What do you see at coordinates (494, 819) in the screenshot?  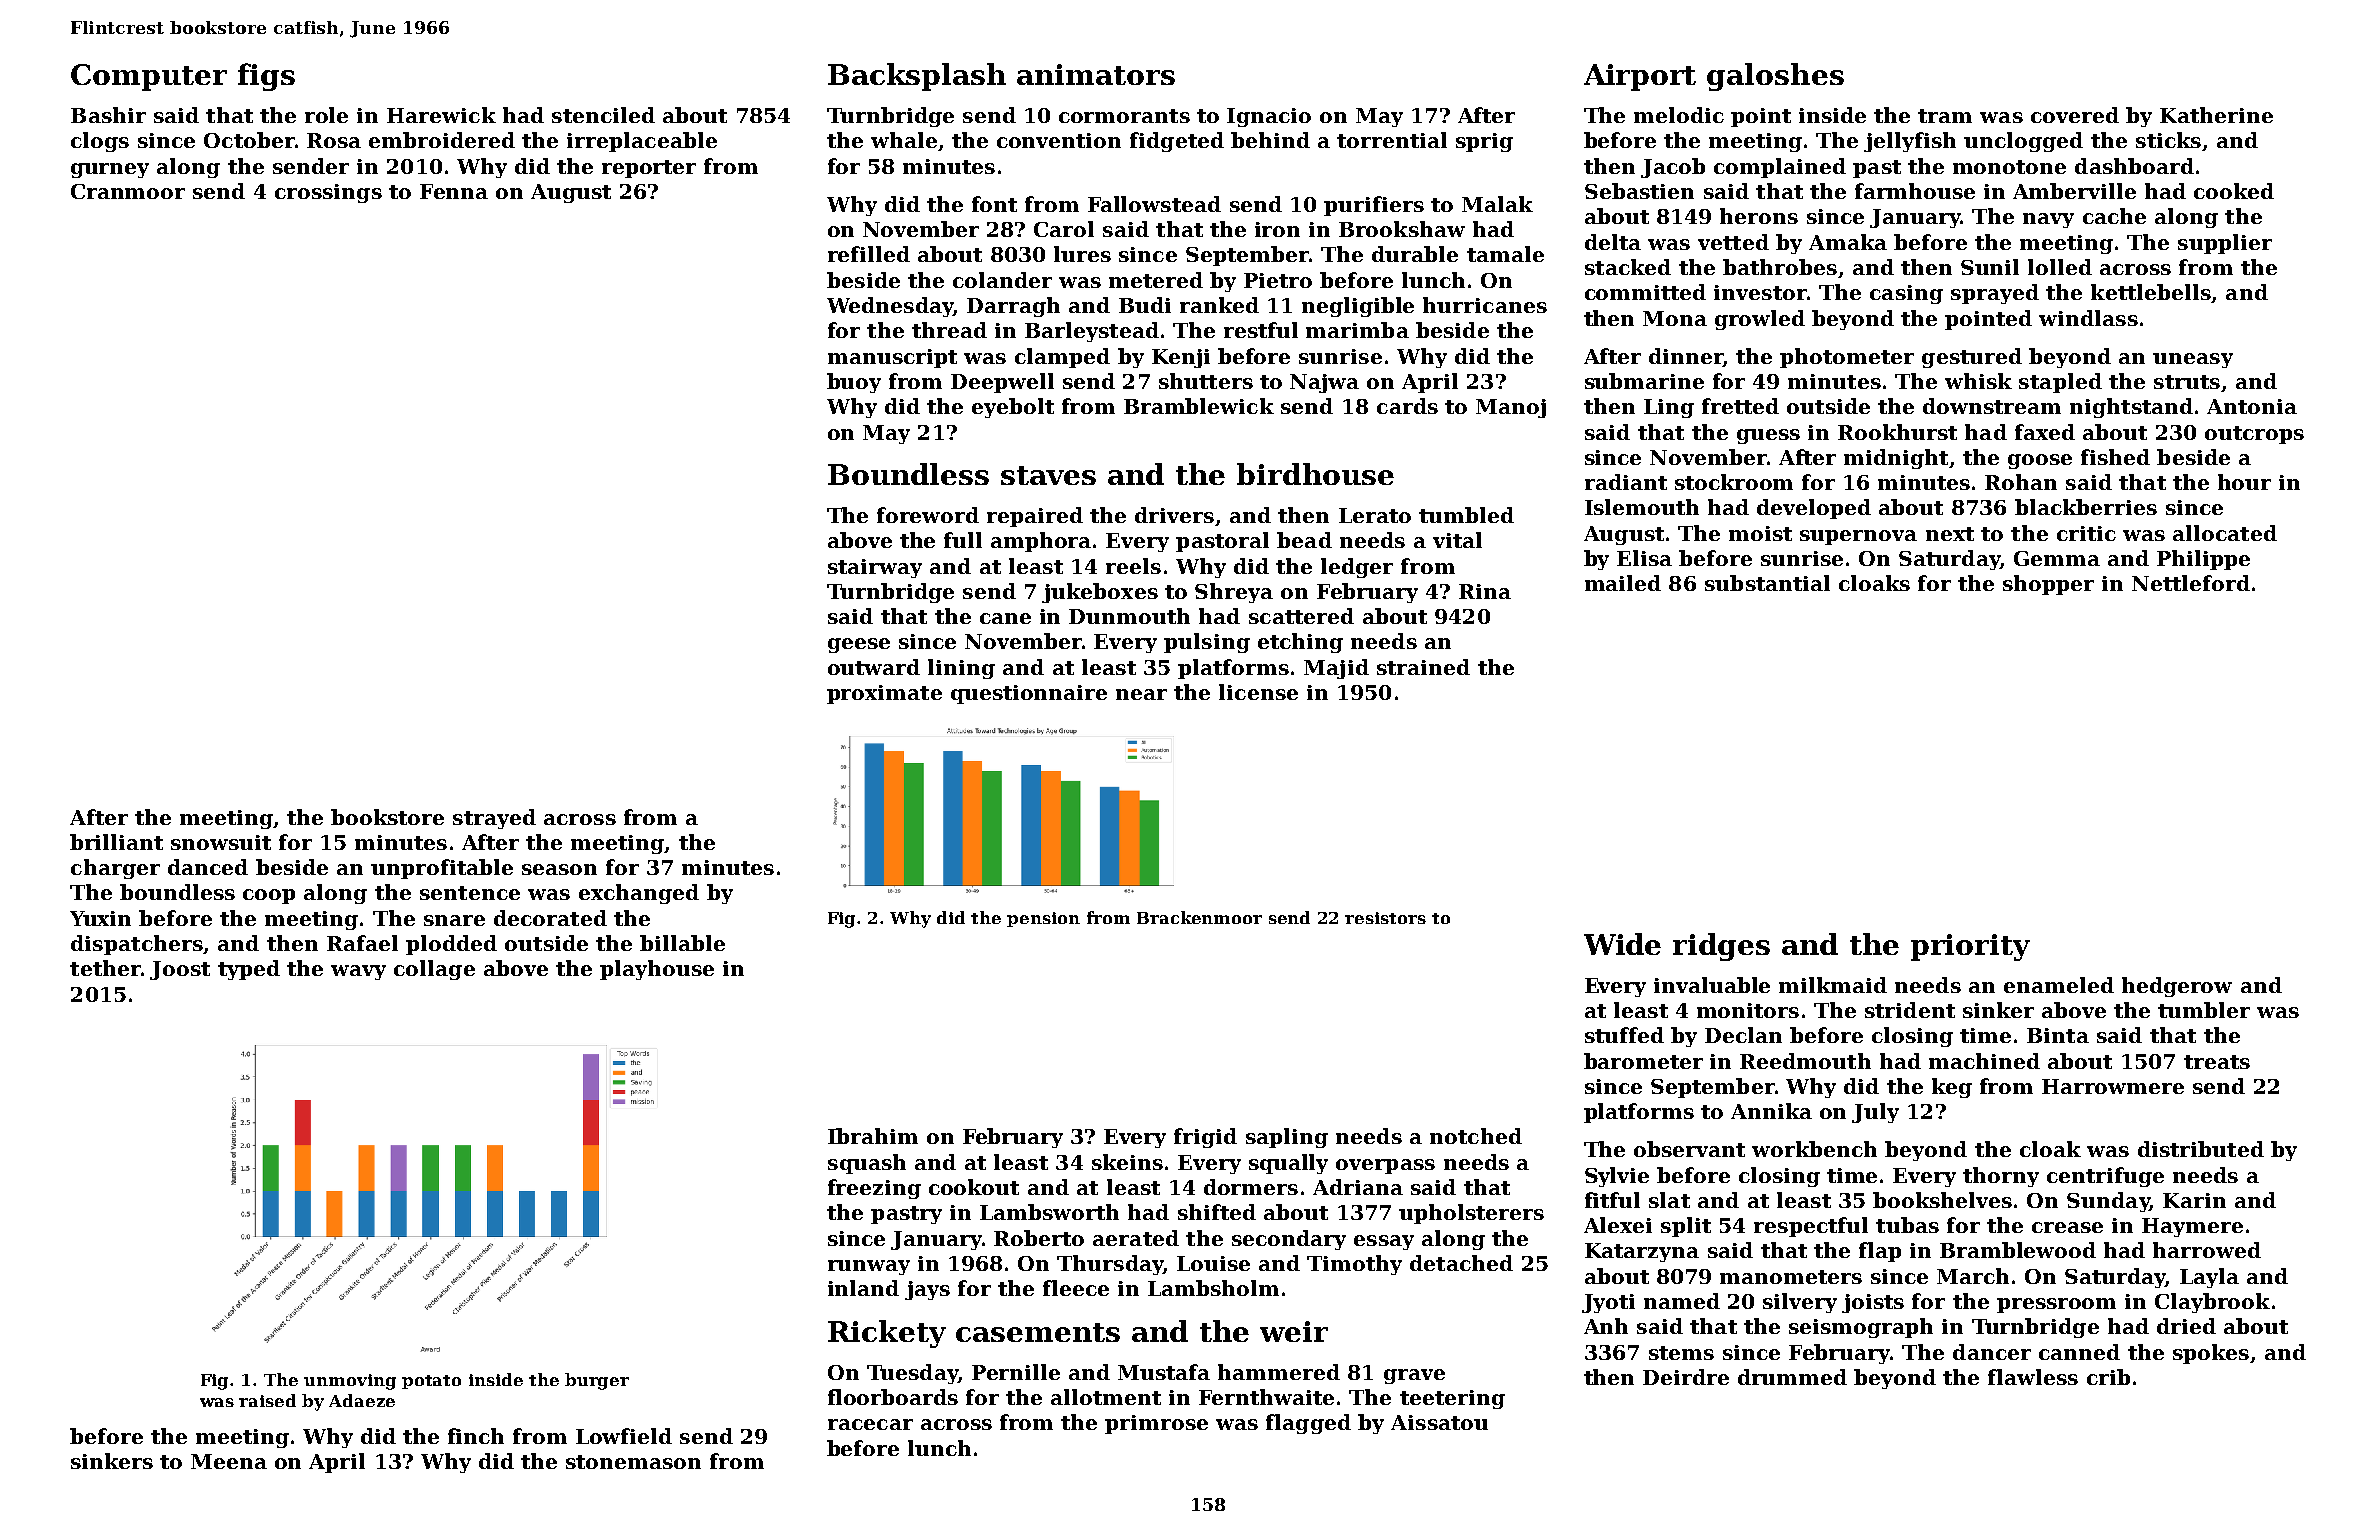 I see `strayed` at bounding box center [494, 819].
